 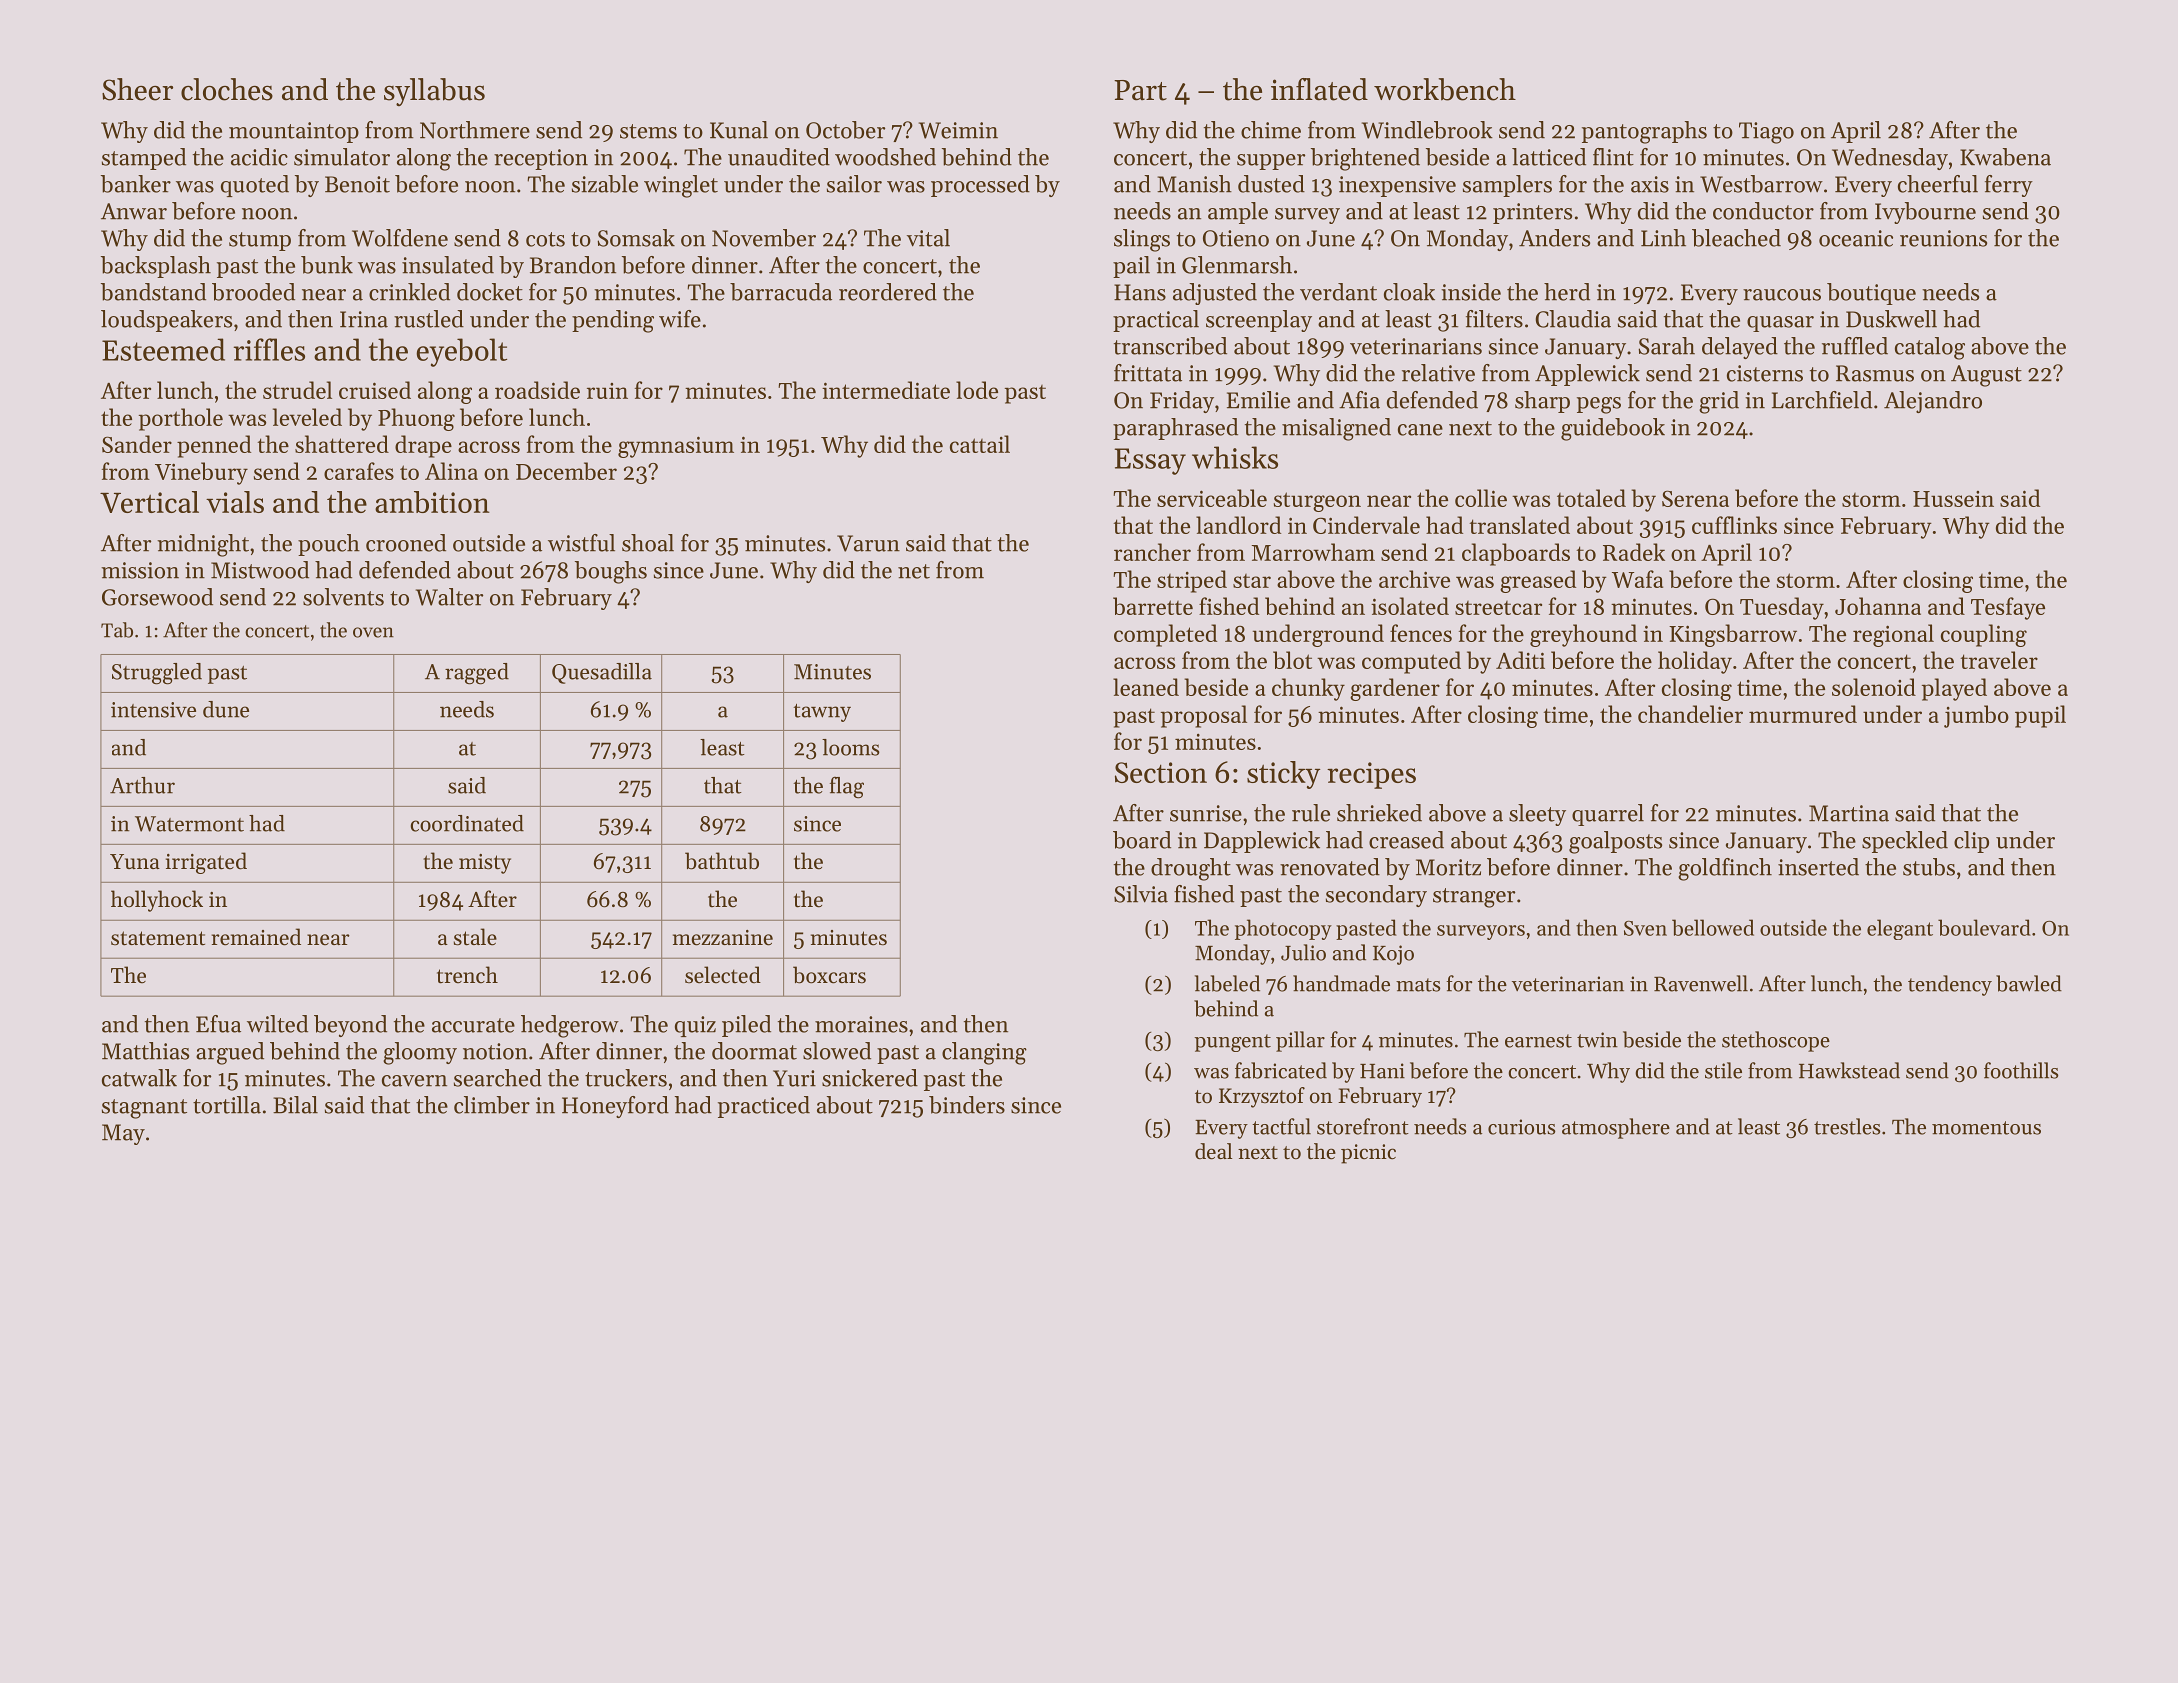 I want to click on banker, so click(x=136, y=184).
